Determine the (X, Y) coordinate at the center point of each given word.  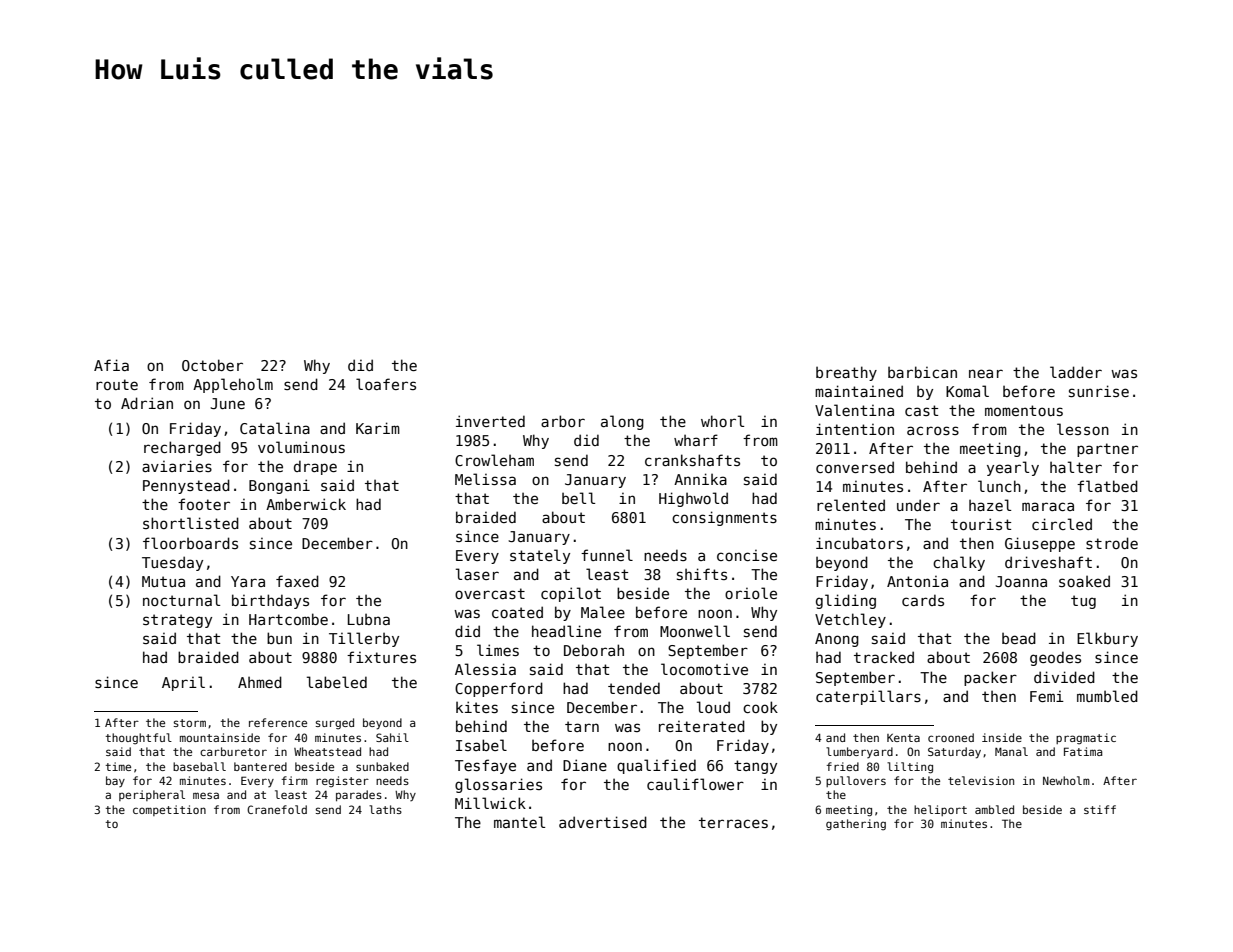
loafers (386, 384)
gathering (856, 825)
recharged (182, 448)
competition (169, 810)
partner (1107, 450)
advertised (603, 822)
